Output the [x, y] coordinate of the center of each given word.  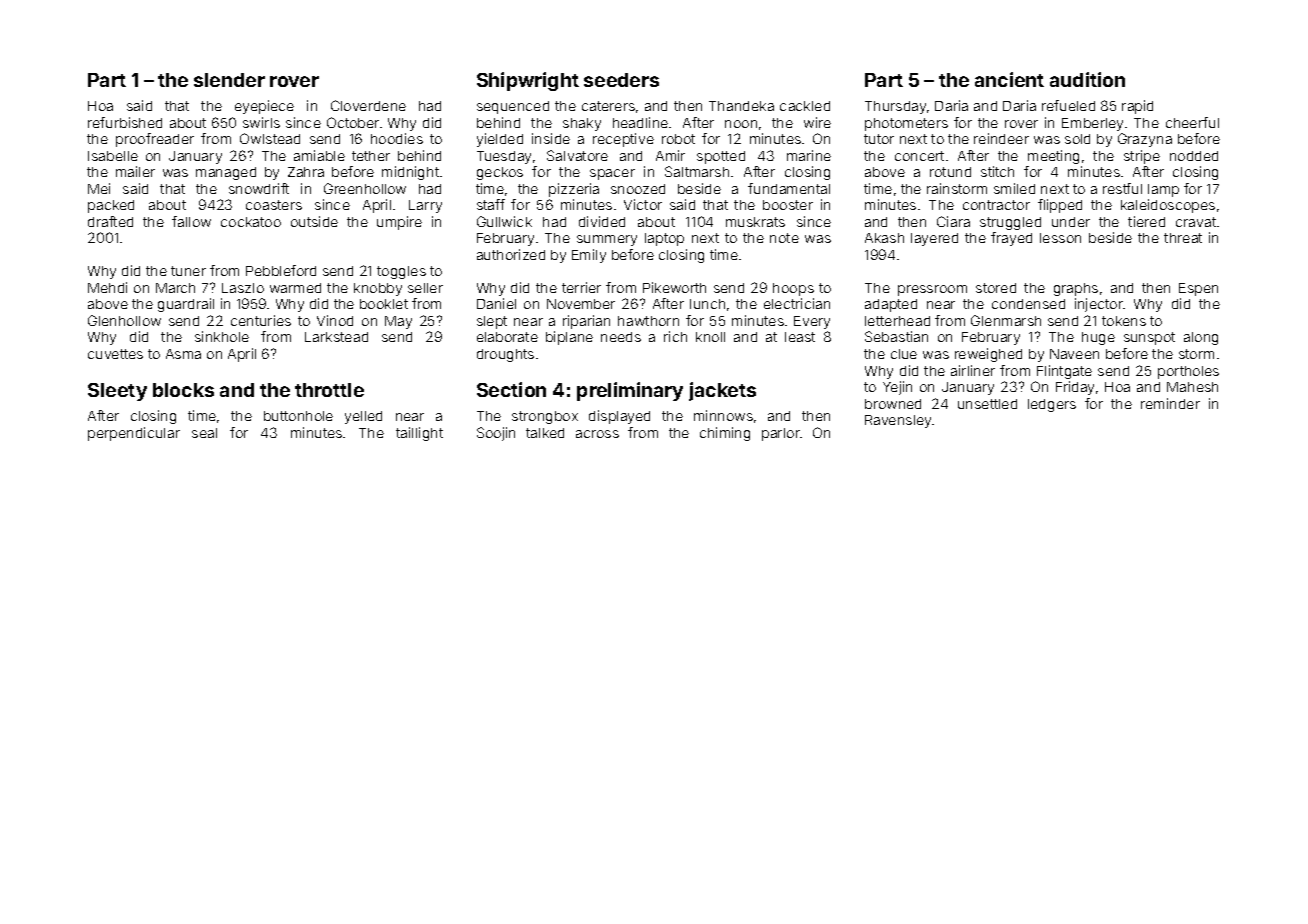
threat [1183, 238]
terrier [581, 287]
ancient [1009, 79]
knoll [710, 337]
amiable [319, 155]
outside [314, 221]
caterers [608, 106]
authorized [511, 254]
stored [996, 288]
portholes [1188, 372]
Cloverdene [368, 105]
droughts [505, 355]
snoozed [638, 189]
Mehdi [107, 287]
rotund [950, 172]
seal [204, 433]
